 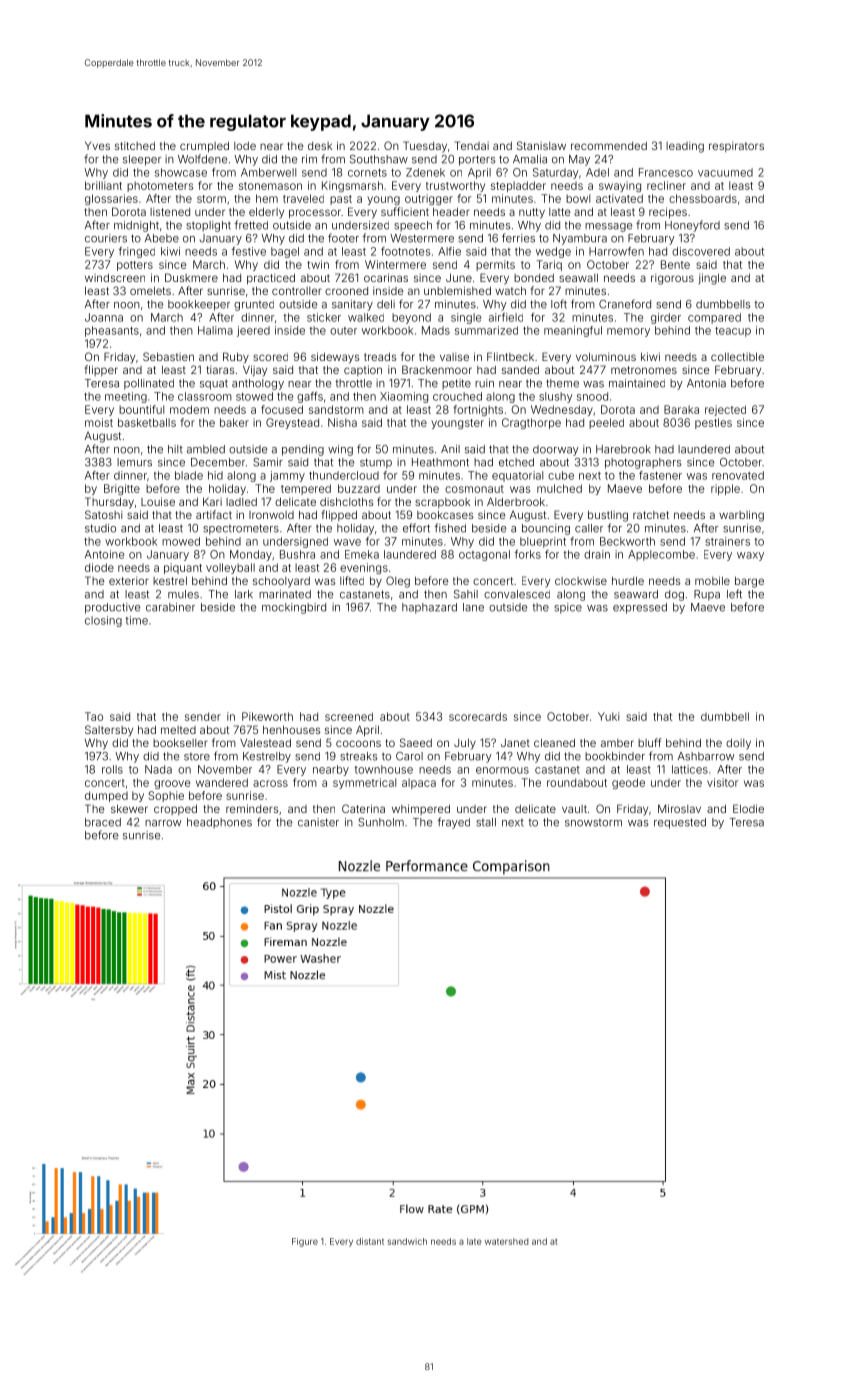 What do you see at coordinates (407, 1241) in the image?
I see `sandwich` at bounding box center [407, 1241].
